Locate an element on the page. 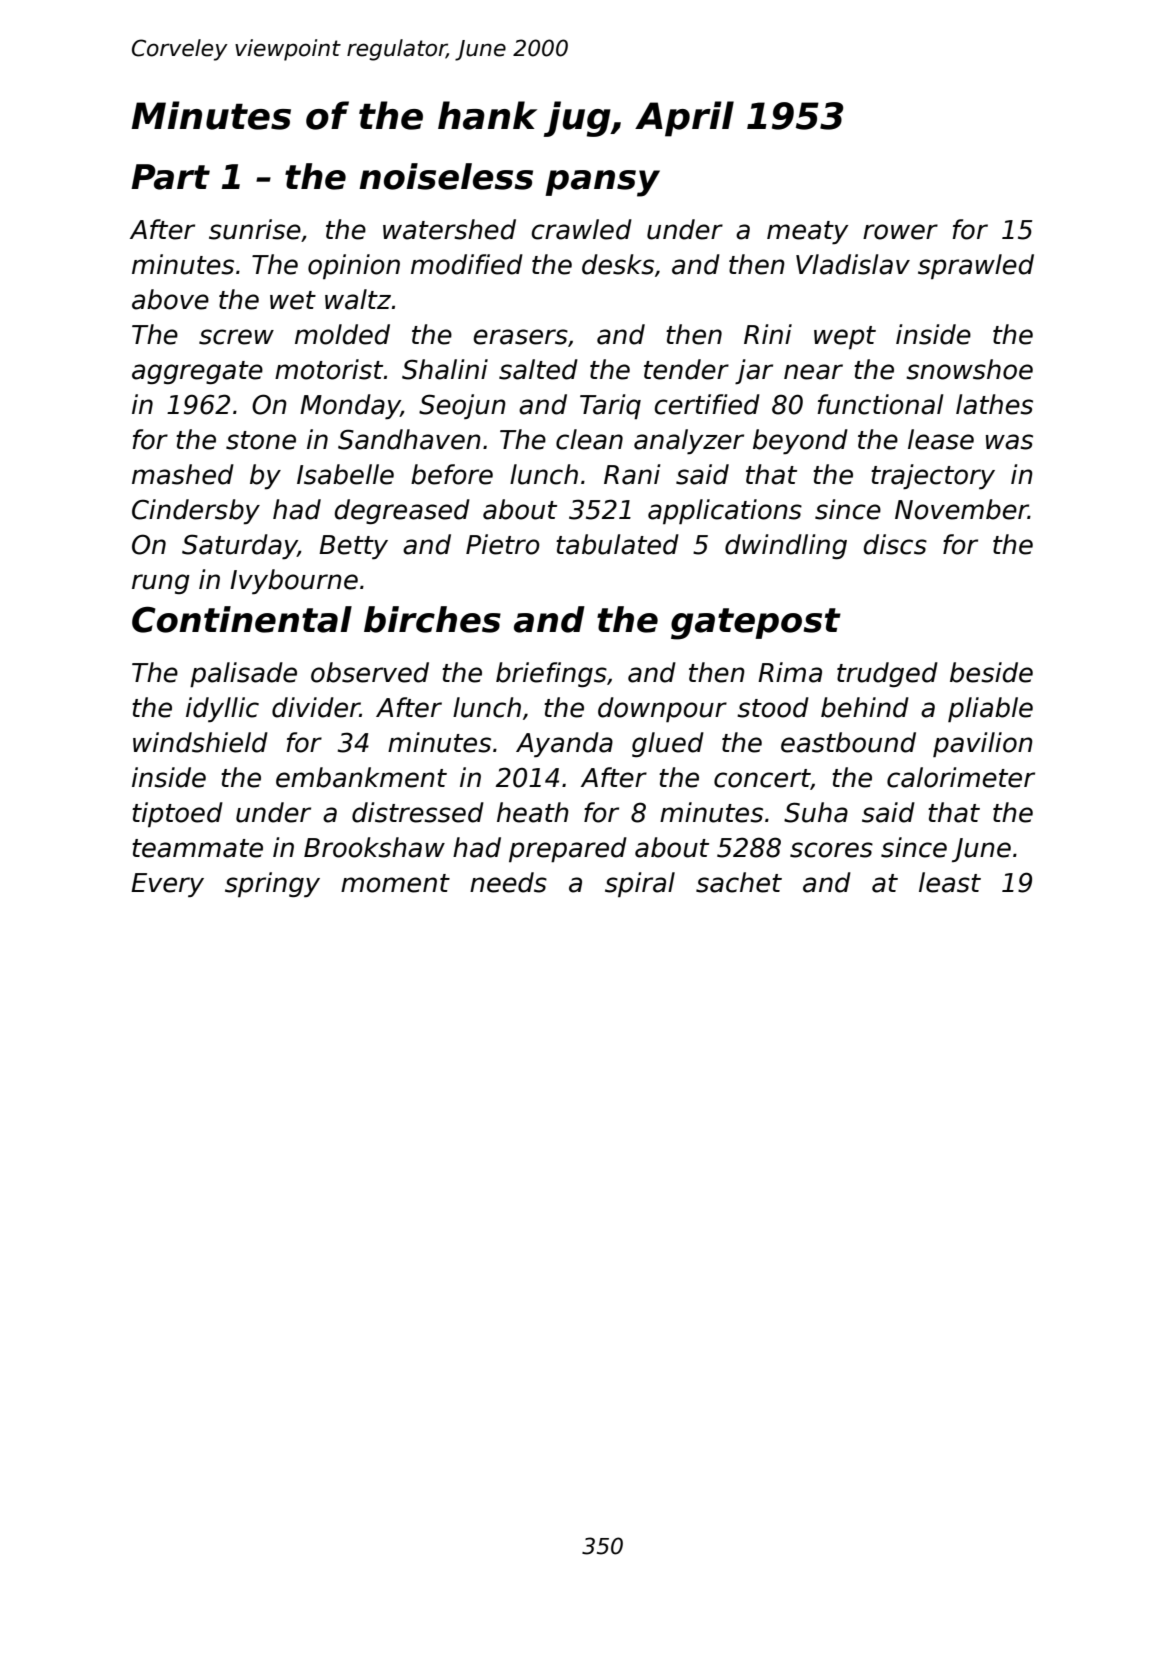 This page has width=1165, height=1654. Saturday is located at coordinates (240, 546).
